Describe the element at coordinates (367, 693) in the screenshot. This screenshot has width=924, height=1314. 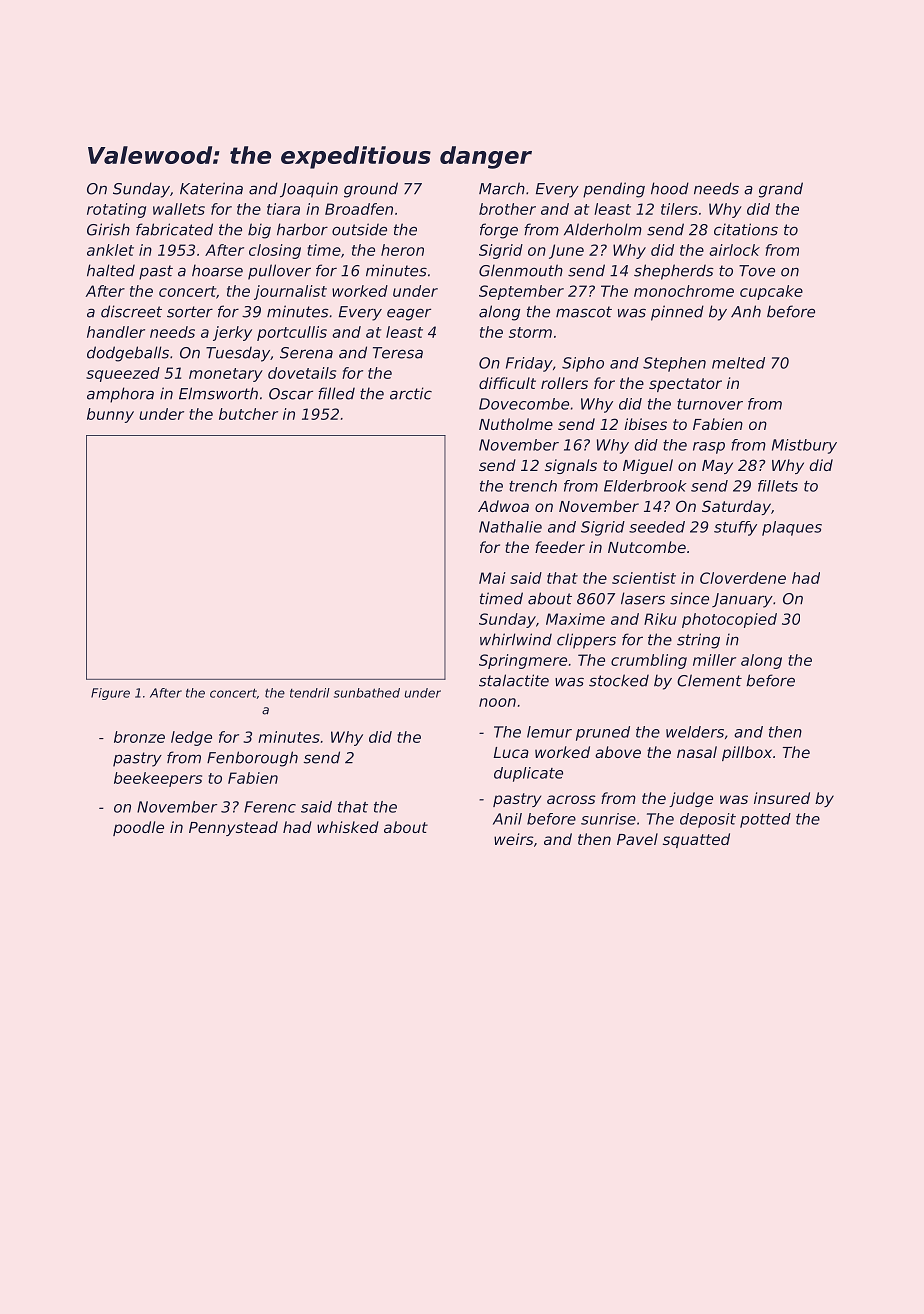
I see `sunbathed` at that location.
